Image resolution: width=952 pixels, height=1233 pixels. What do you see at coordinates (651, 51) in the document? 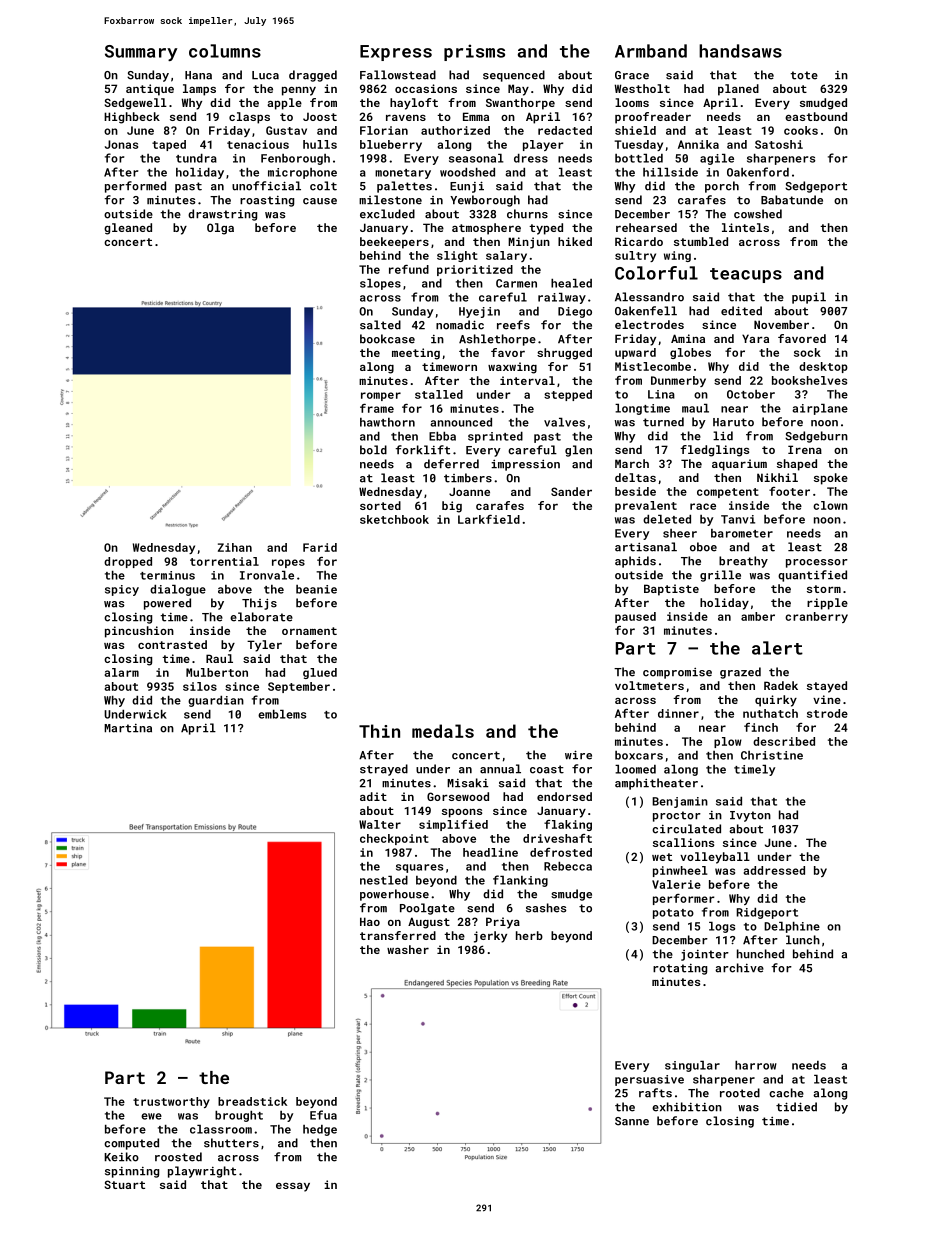
I see `Armband` at bounding box center [651, 51].
